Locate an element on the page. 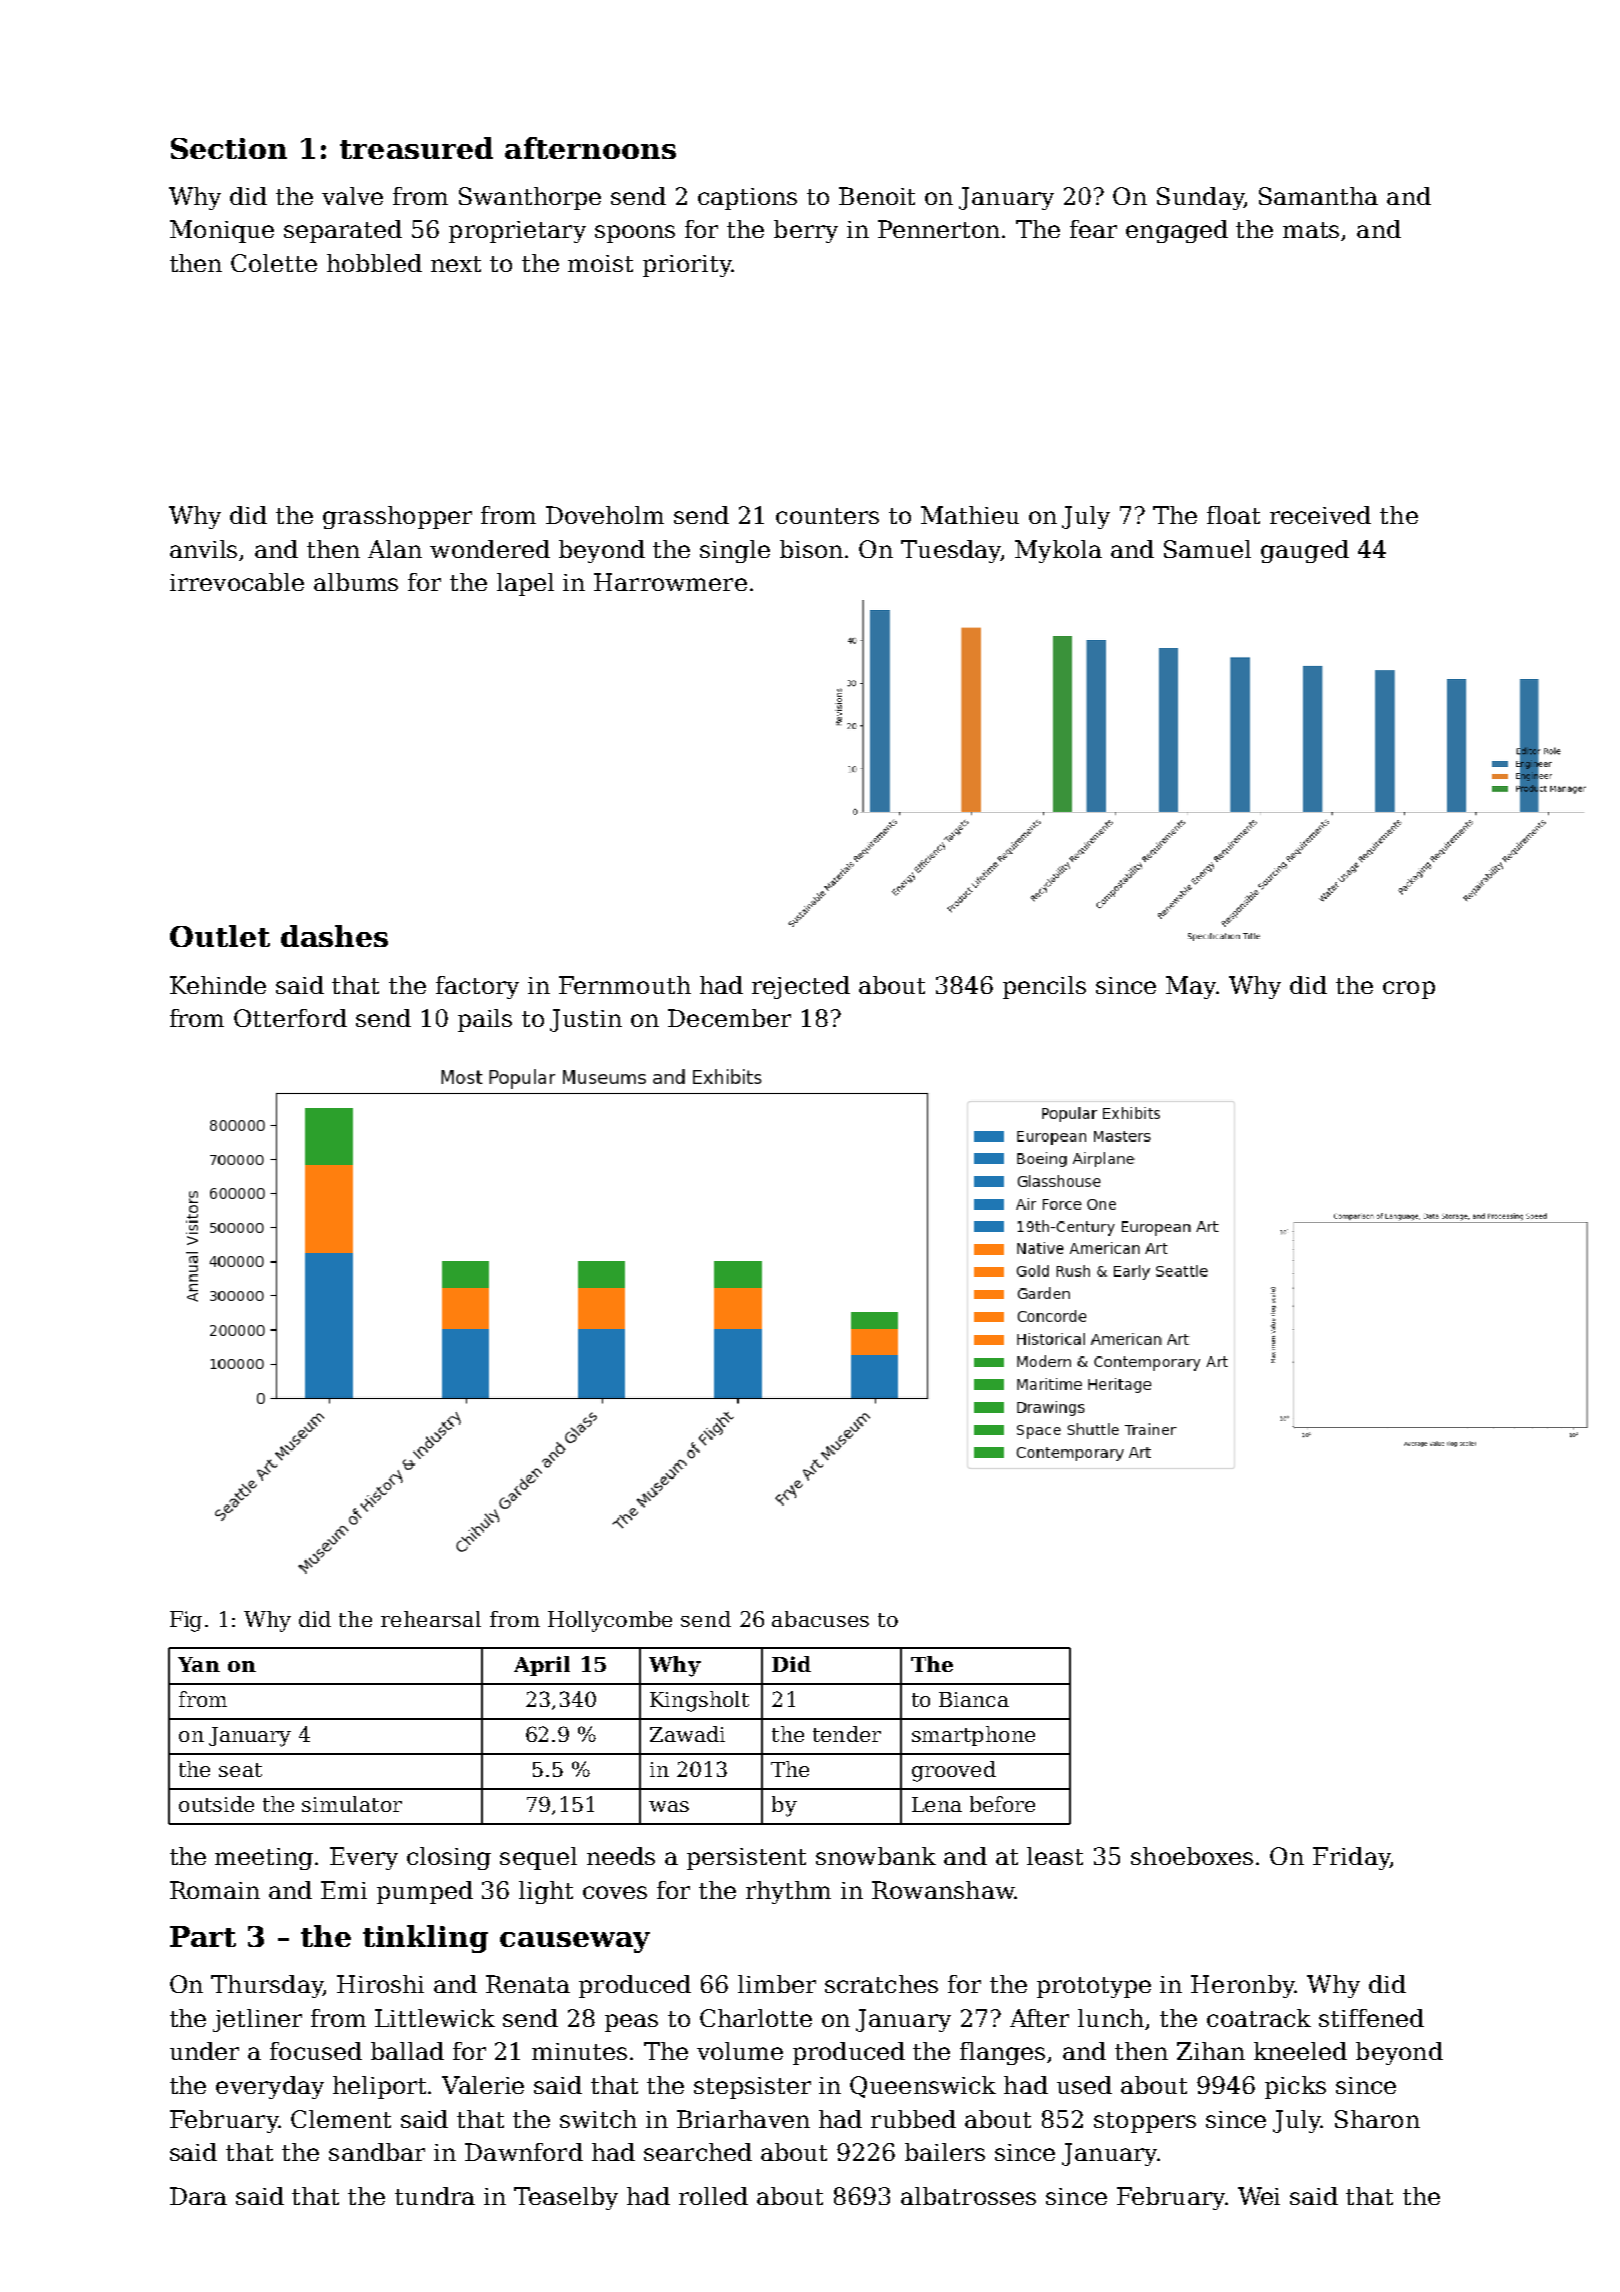 Image resolution: width=1620 pixels, height=2292 pixels. jetliner is located at coordinates (257, 2020).
